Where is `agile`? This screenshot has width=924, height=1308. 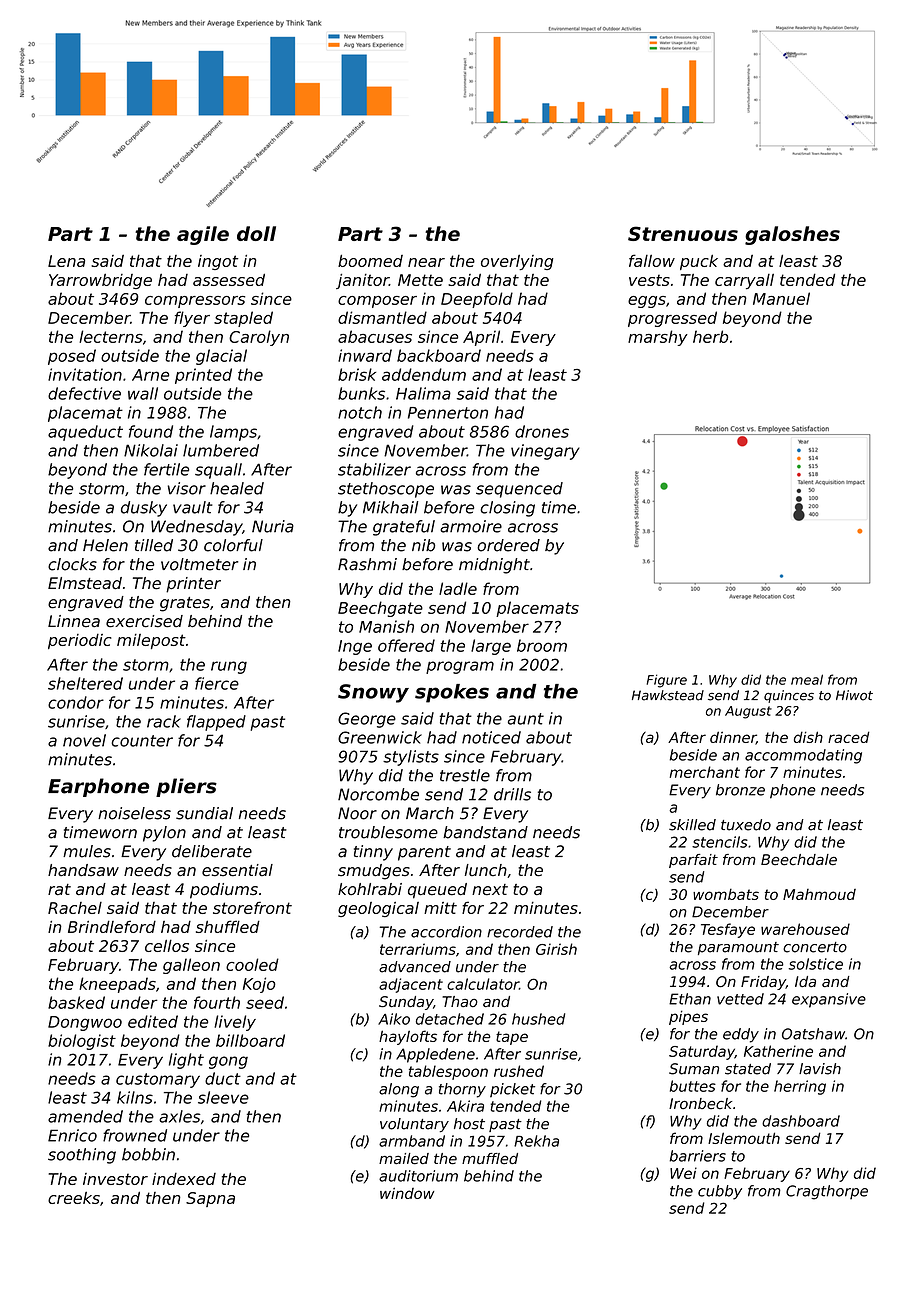 agile is located at coordinates (203, 235).
